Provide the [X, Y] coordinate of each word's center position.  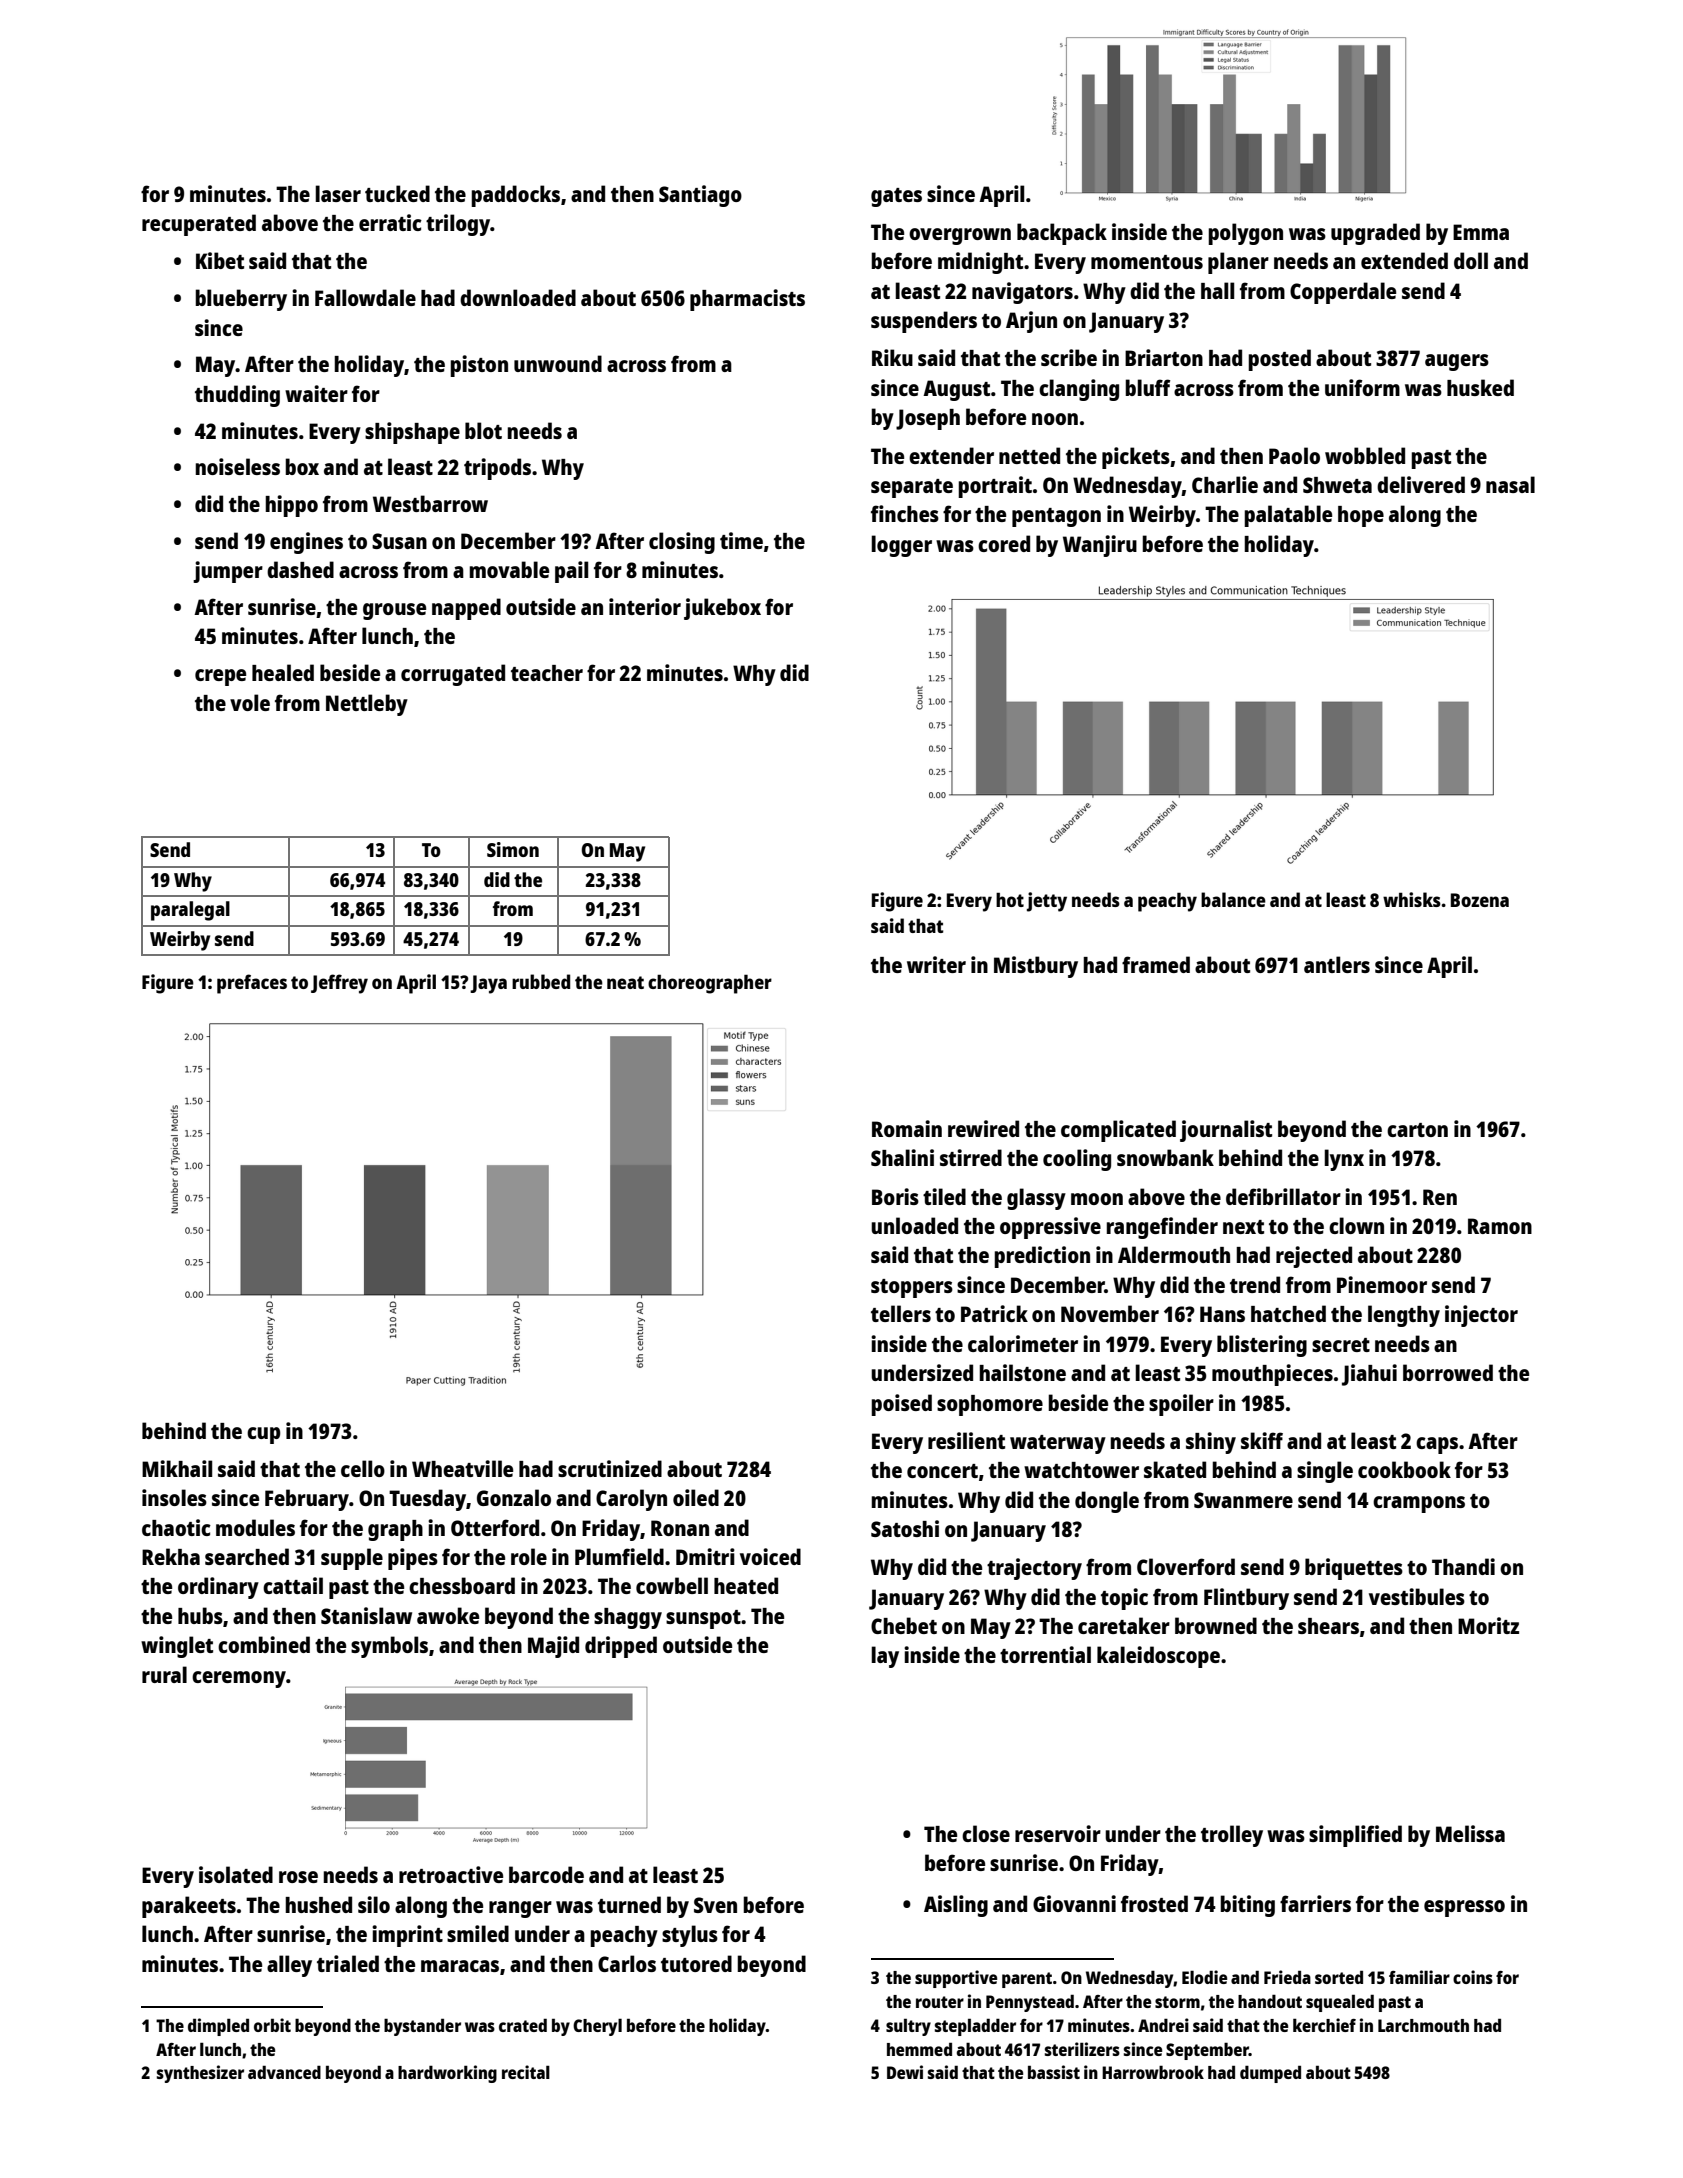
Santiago [700, 196]
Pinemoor [1382, 1284]
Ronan [680, 1528]
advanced [284, 2072]
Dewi [905, 2072]
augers [1457, 362]
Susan [399, 541]
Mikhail [177, 1468]
